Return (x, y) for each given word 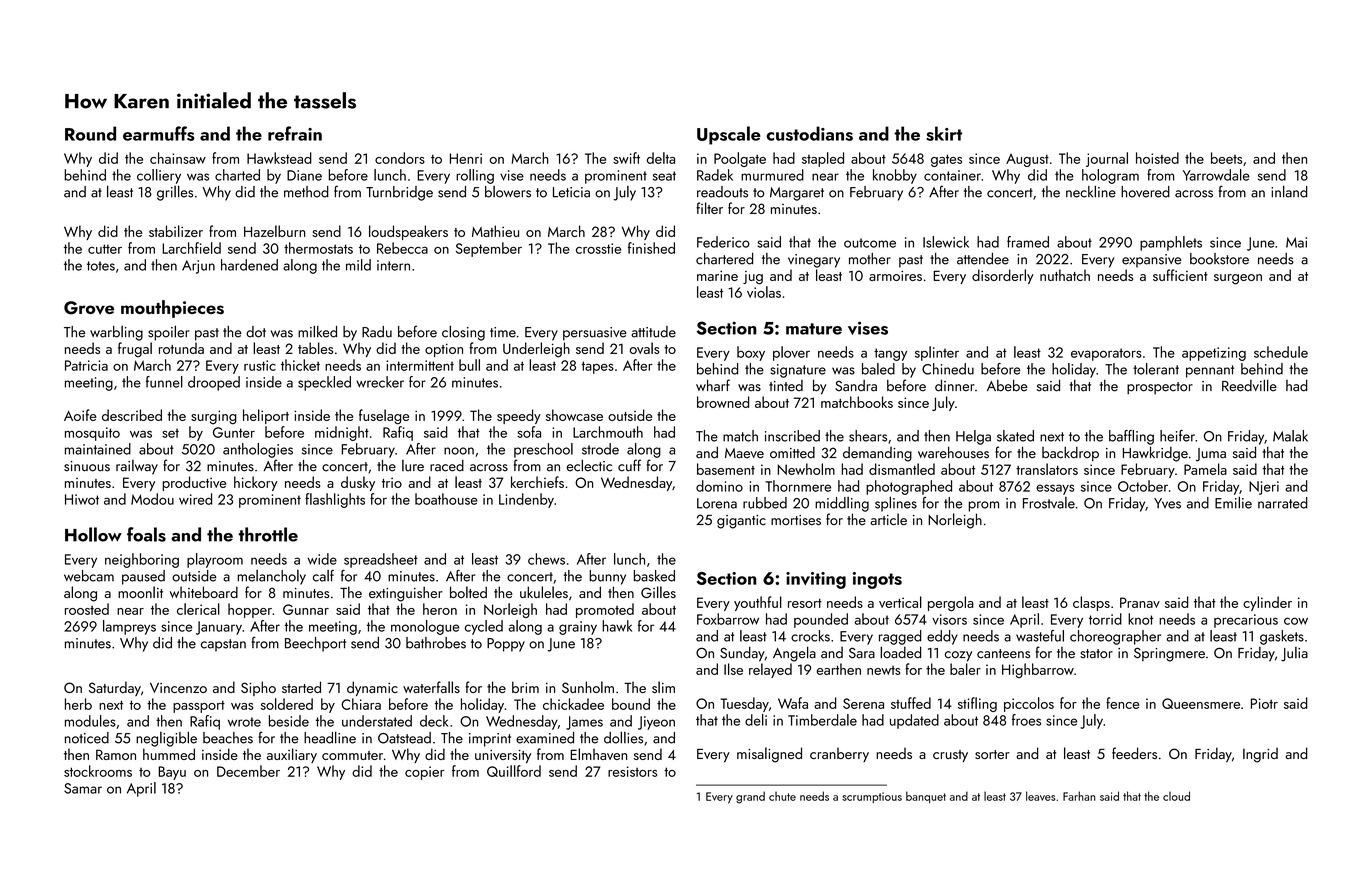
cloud (1176, 796)
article (889, 519)
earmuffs (159, 133)
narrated (1283, 503)
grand (750, 797)
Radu (377, 332)
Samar (83, 788)
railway (137, 467)
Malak (1290, 436)
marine (717, 276)
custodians (809, 133)
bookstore (1219, 259)
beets (1226, 158)
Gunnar (306, 609)
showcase (574, 415)
